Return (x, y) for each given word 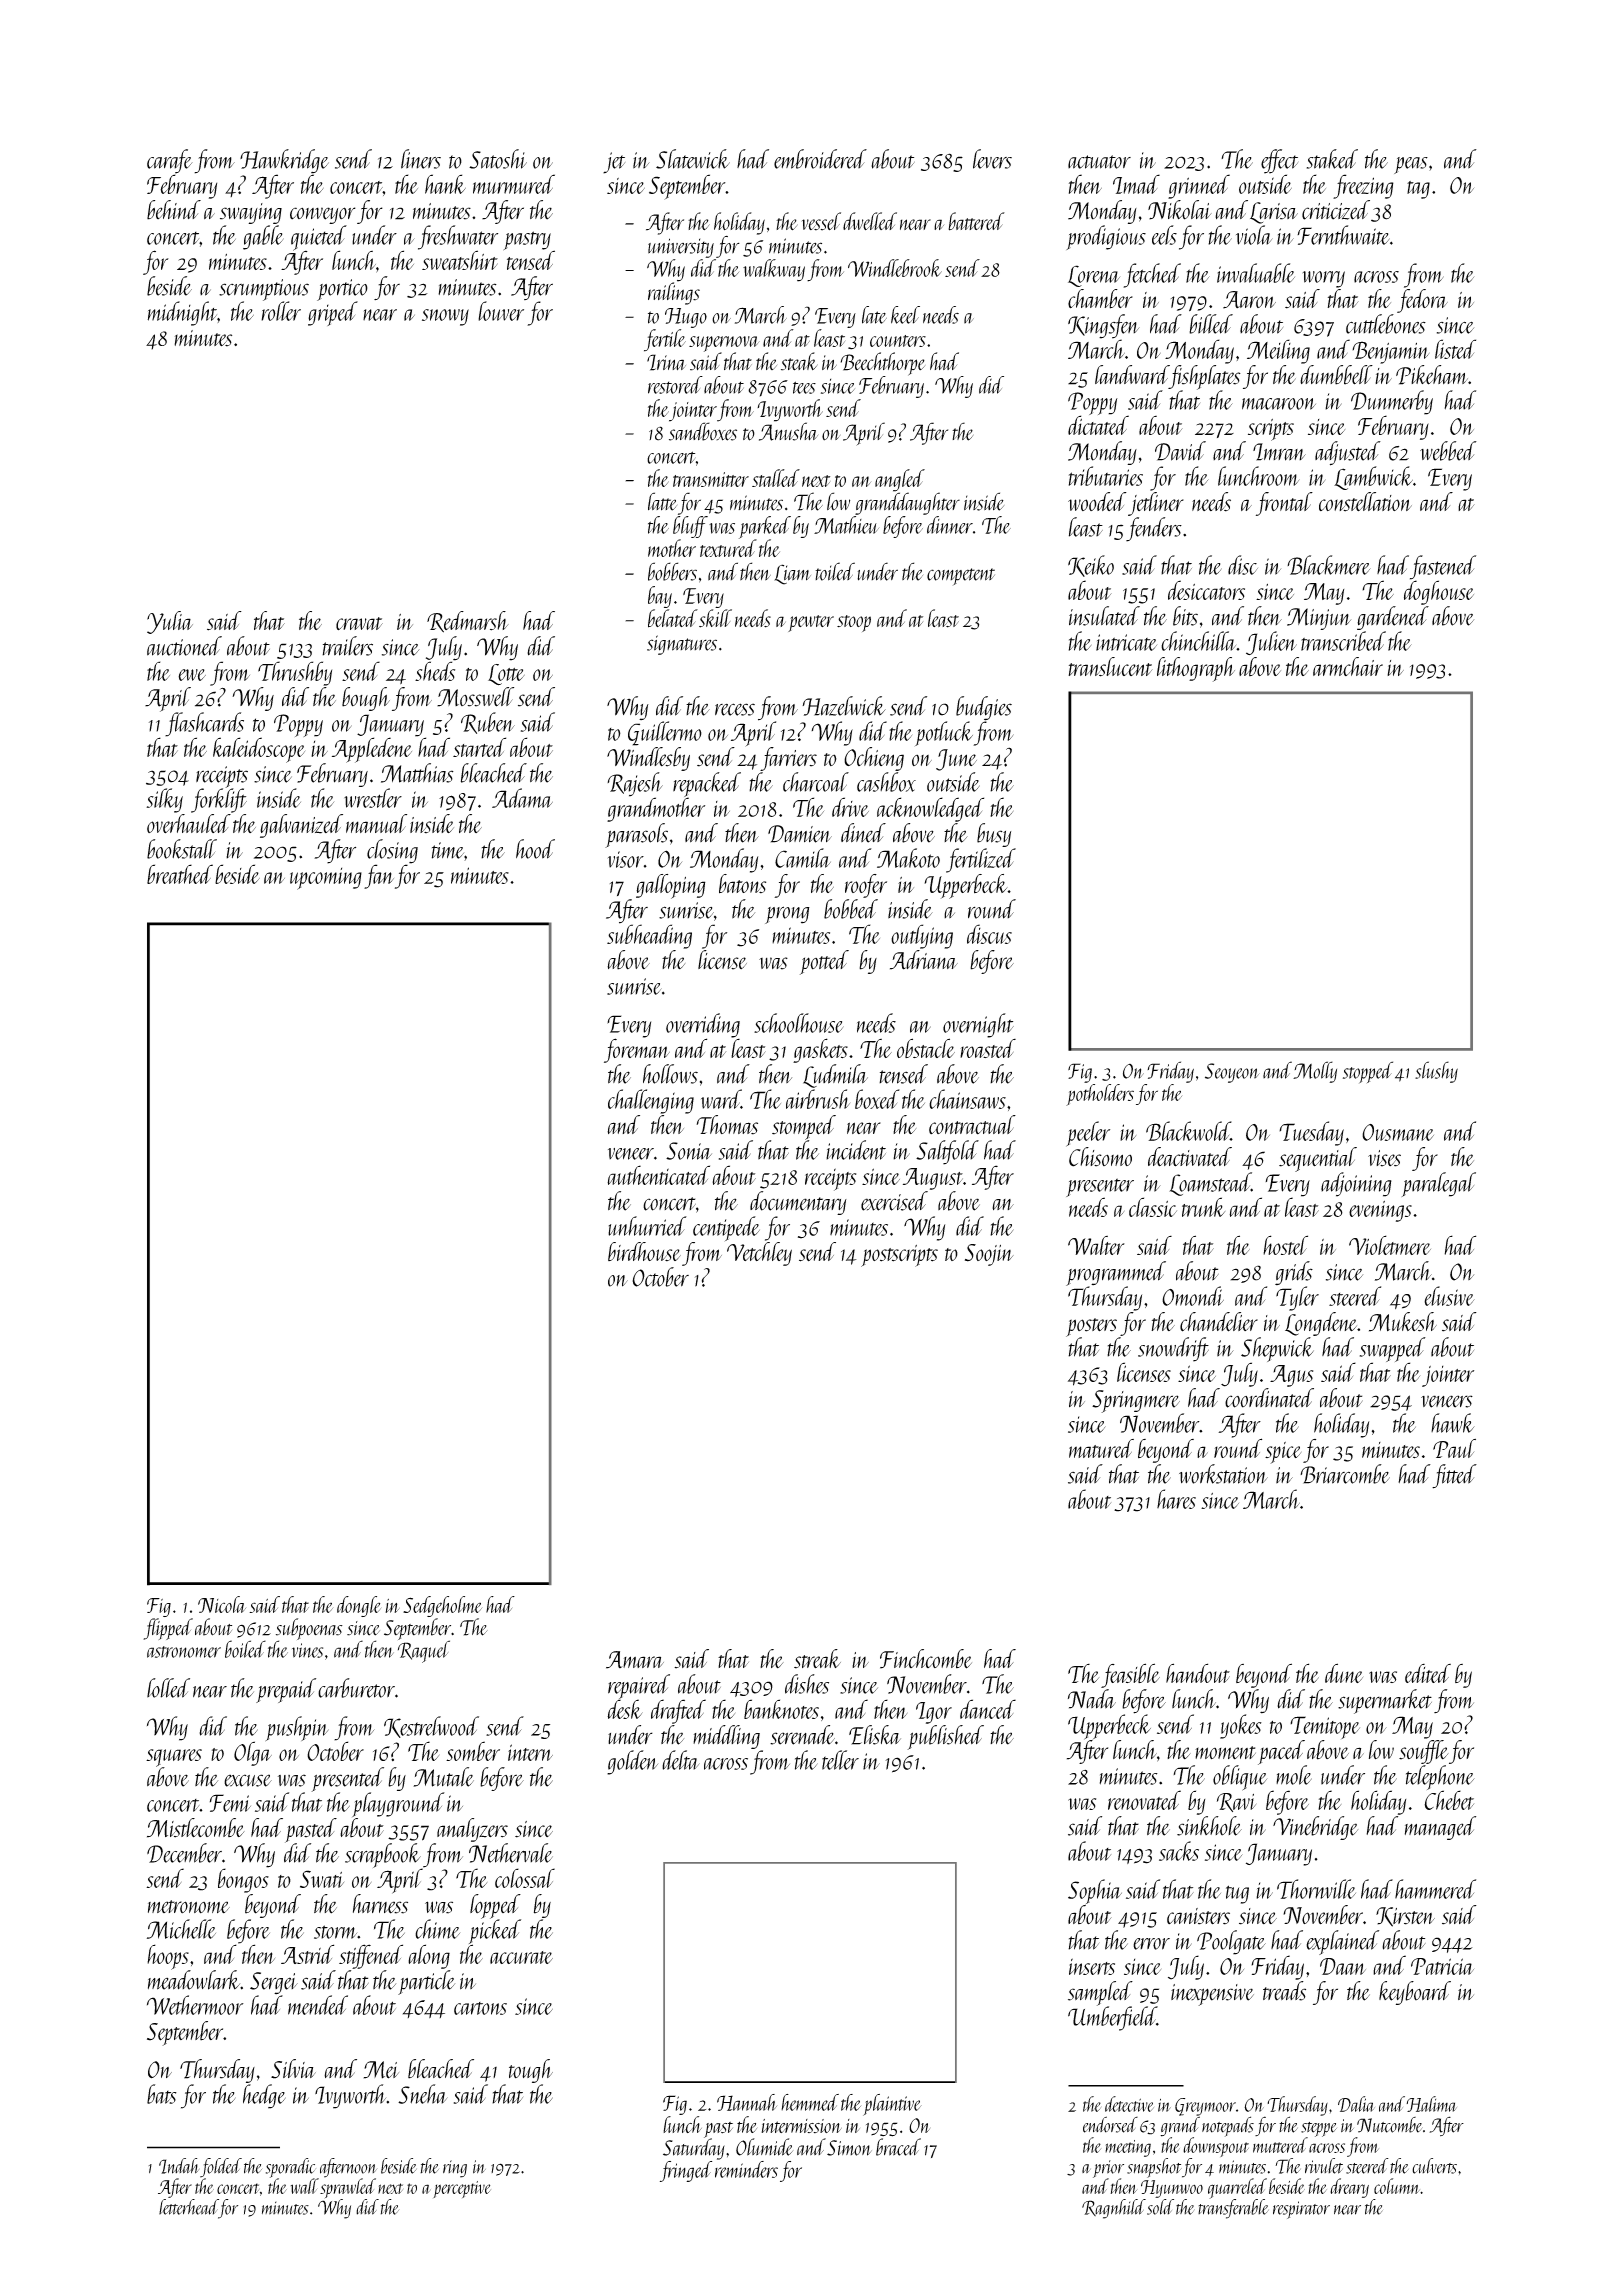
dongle (359, 1606)
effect (1279, 161)
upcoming (326, 879)
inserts (1092, 1966)
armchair (1348, 666)
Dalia (1356, 2104)
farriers (788, 759)
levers (992, 159)
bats (162, 2094)
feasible (1130, 1675)
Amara (635, 1660)
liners (421, 159)
